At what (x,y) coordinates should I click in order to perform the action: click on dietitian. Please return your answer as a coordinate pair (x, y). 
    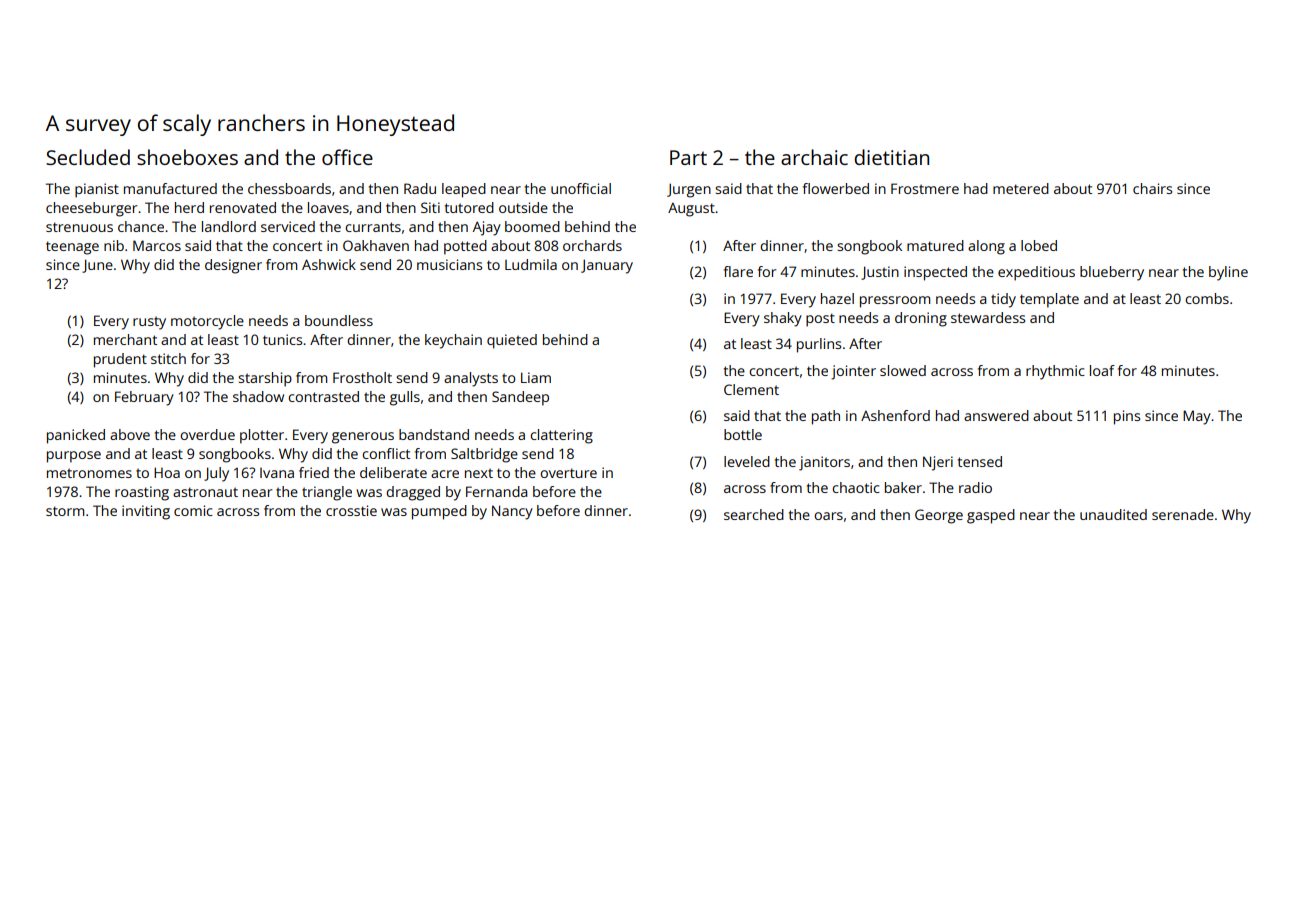
    Looking at the image, I should click on (891, 157).
